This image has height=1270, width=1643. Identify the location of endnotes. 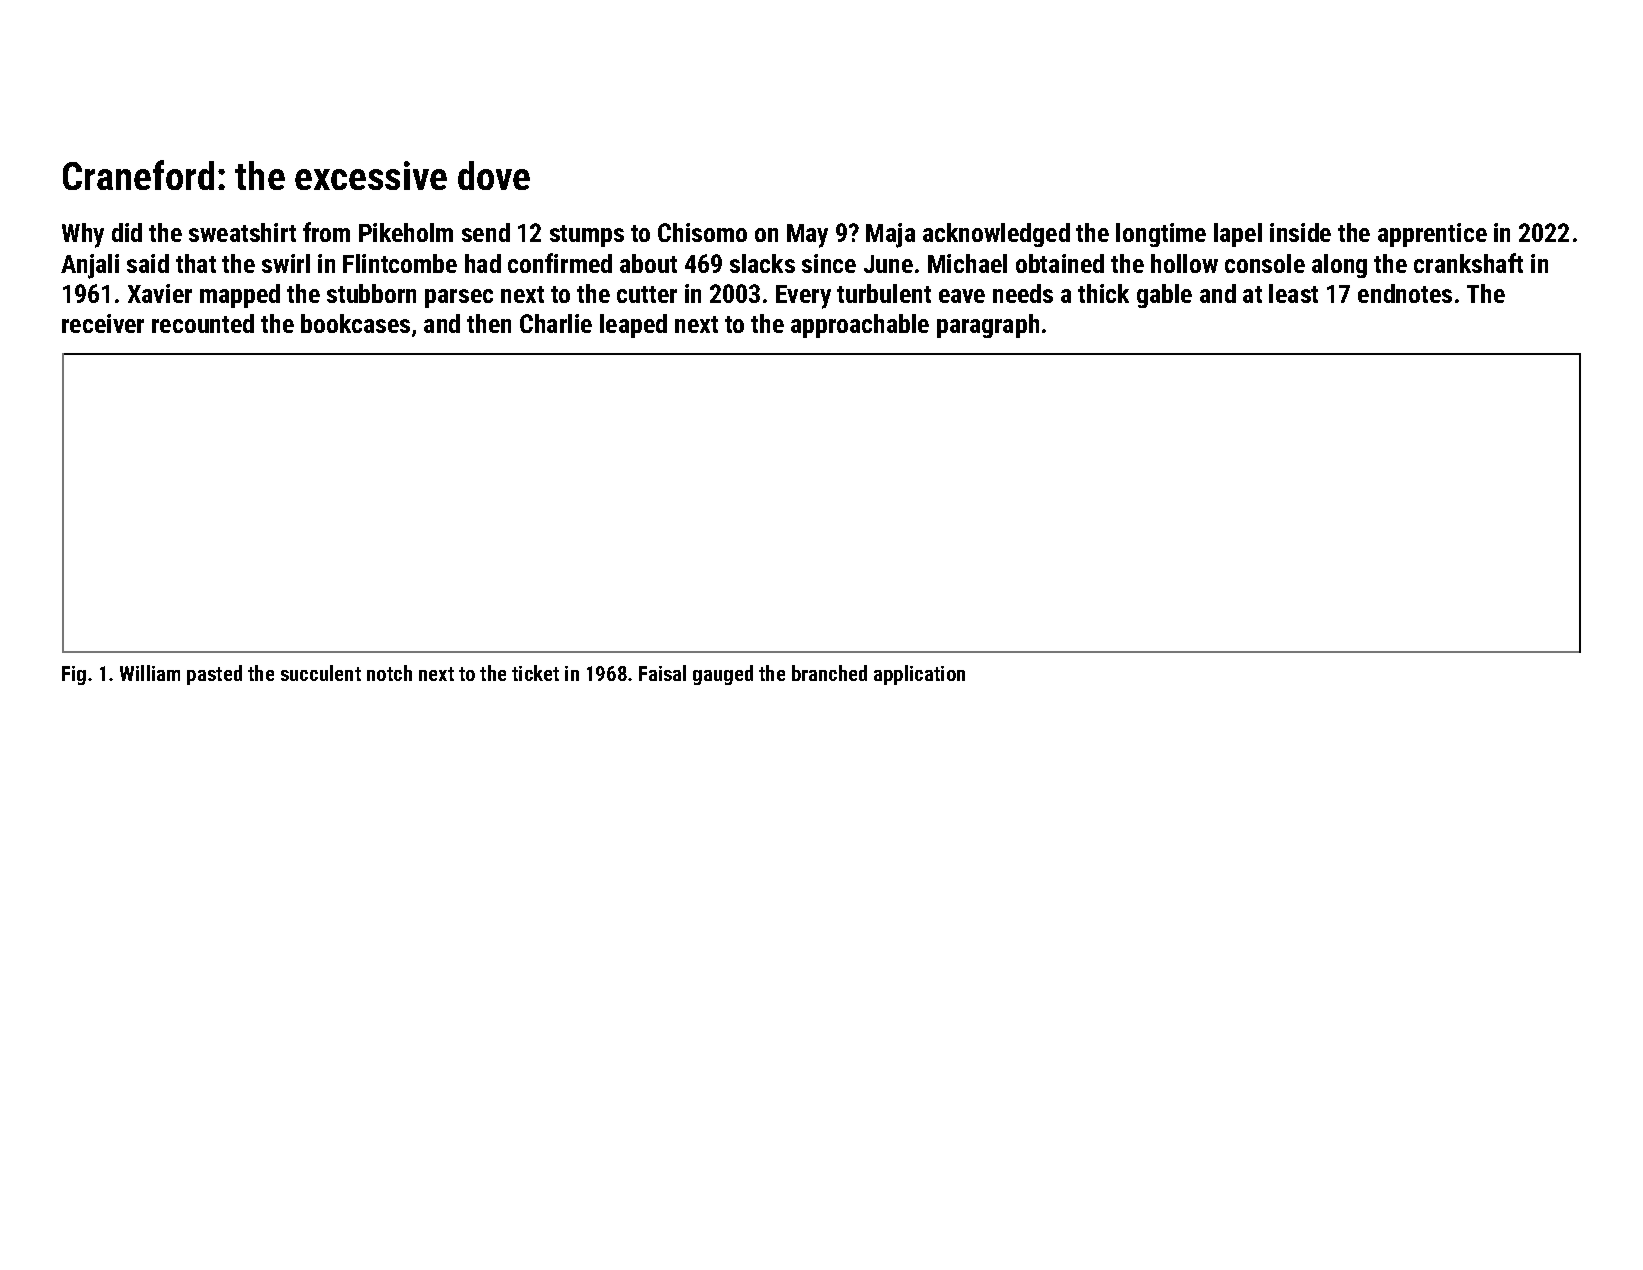
(1405, 293).
